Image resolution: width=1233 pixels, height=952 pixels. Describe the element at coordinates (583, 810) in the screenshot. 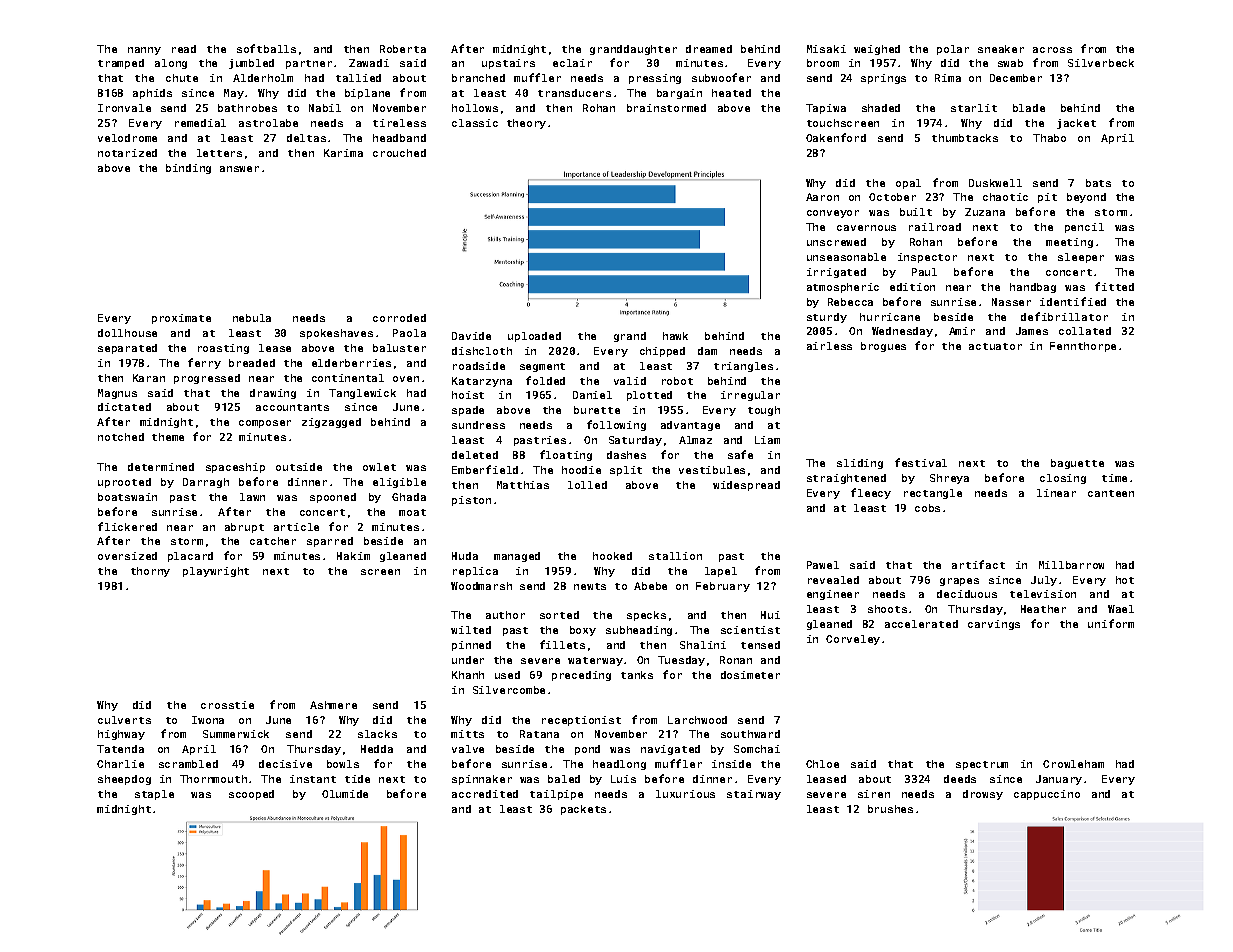

I see `packets` at that location.
